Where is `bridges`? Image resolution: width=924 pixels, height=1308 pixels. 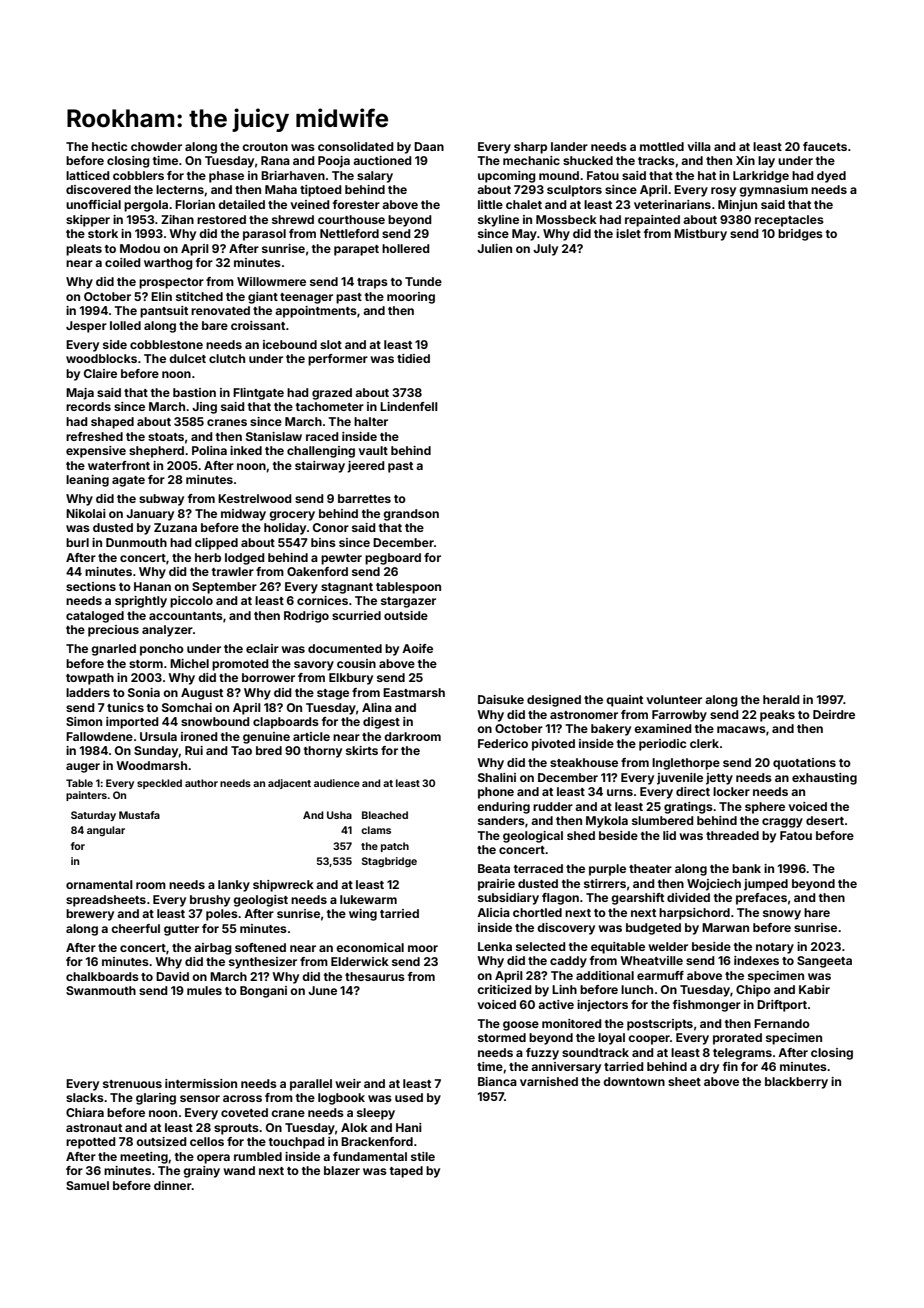 bridges is located at coordinates (800, 235).
